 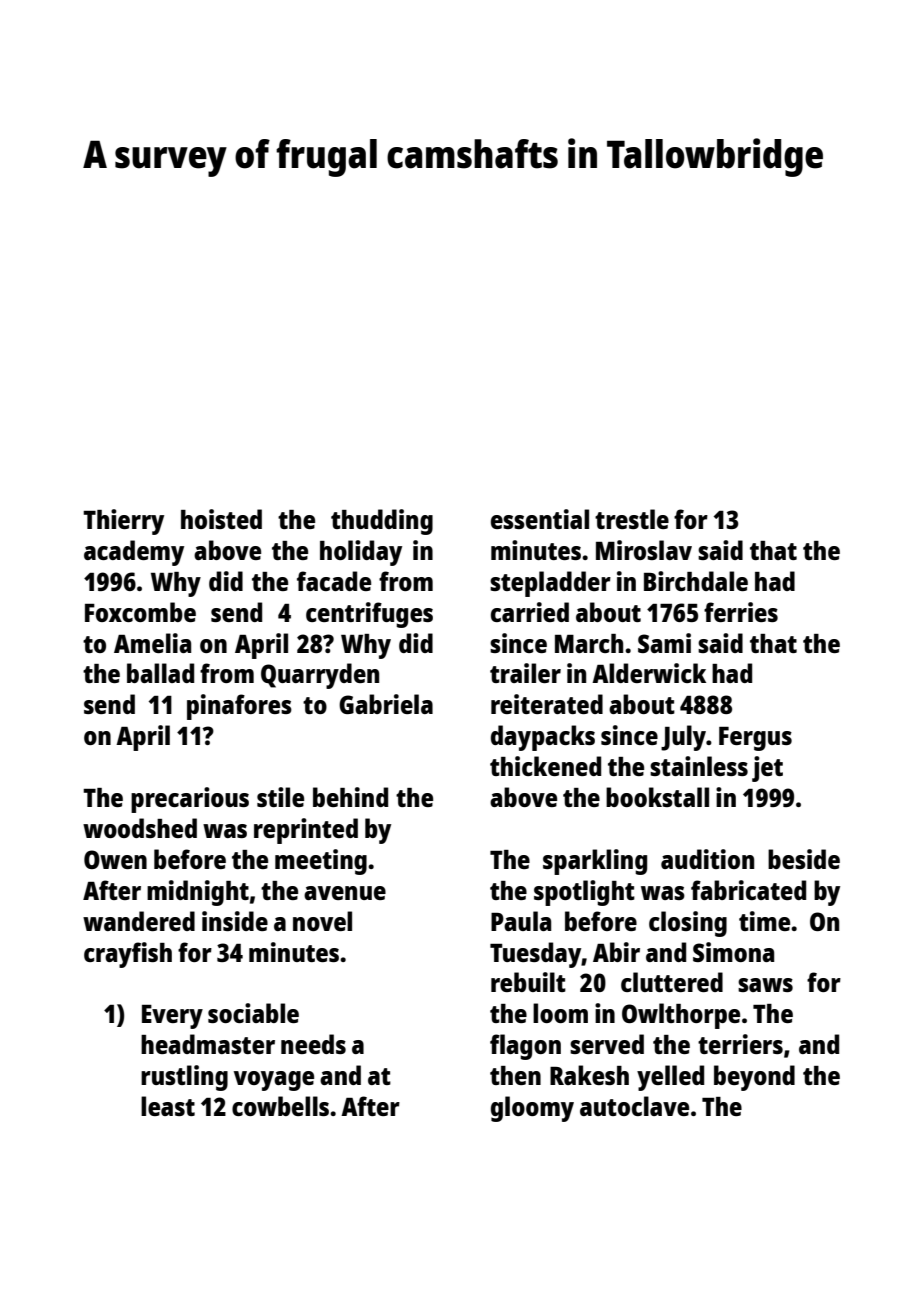 What do you see at coordinates (280, 797) in the screenshot?
I see `stile` at bounding box center [280, 797].
